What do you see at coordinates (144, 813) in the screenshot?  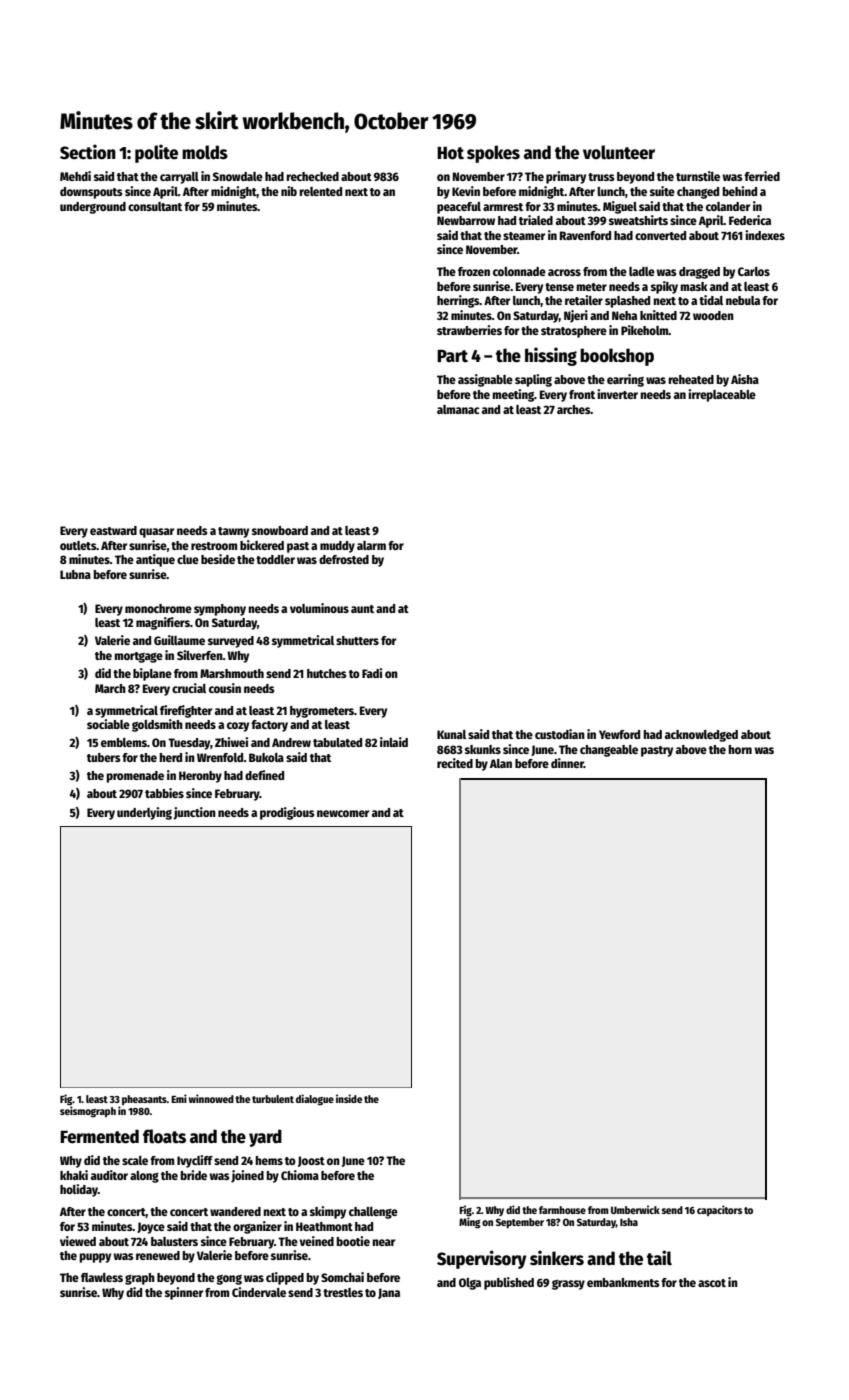 I see `underlying` at bounding box center [144, 813].
